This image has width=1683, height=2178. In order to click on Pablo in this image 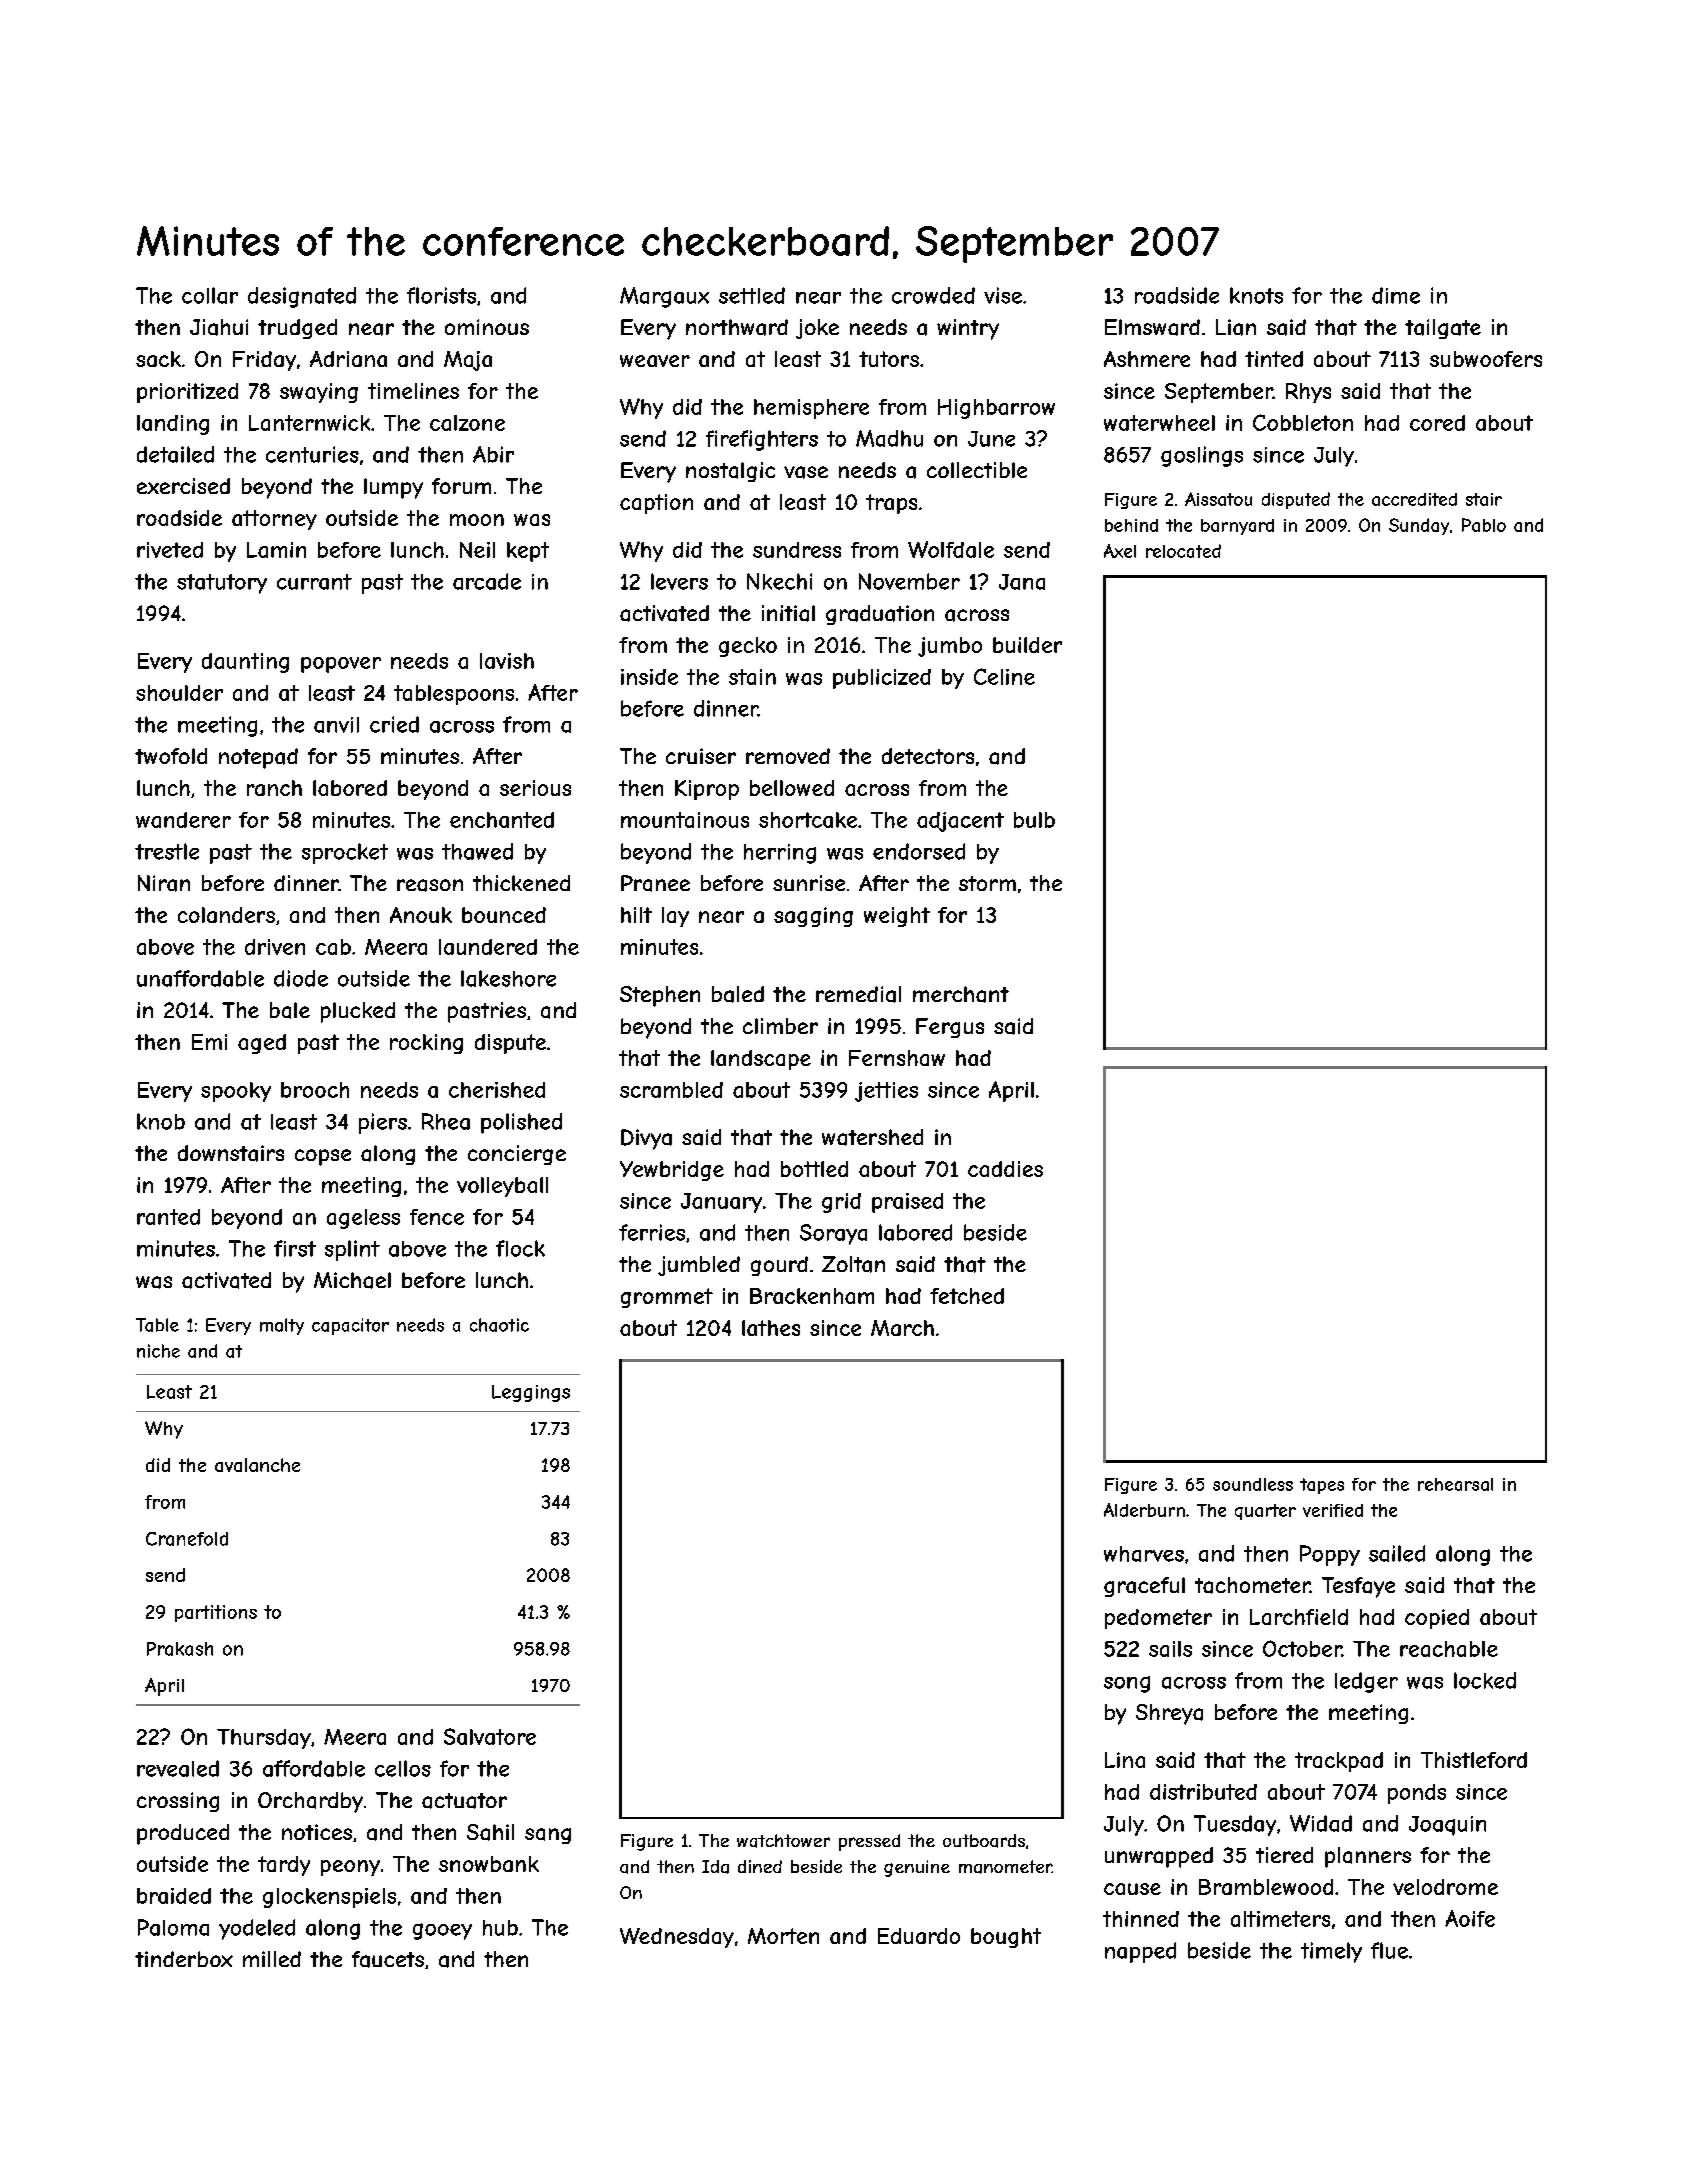, I will do `click(1484, 525)`.
